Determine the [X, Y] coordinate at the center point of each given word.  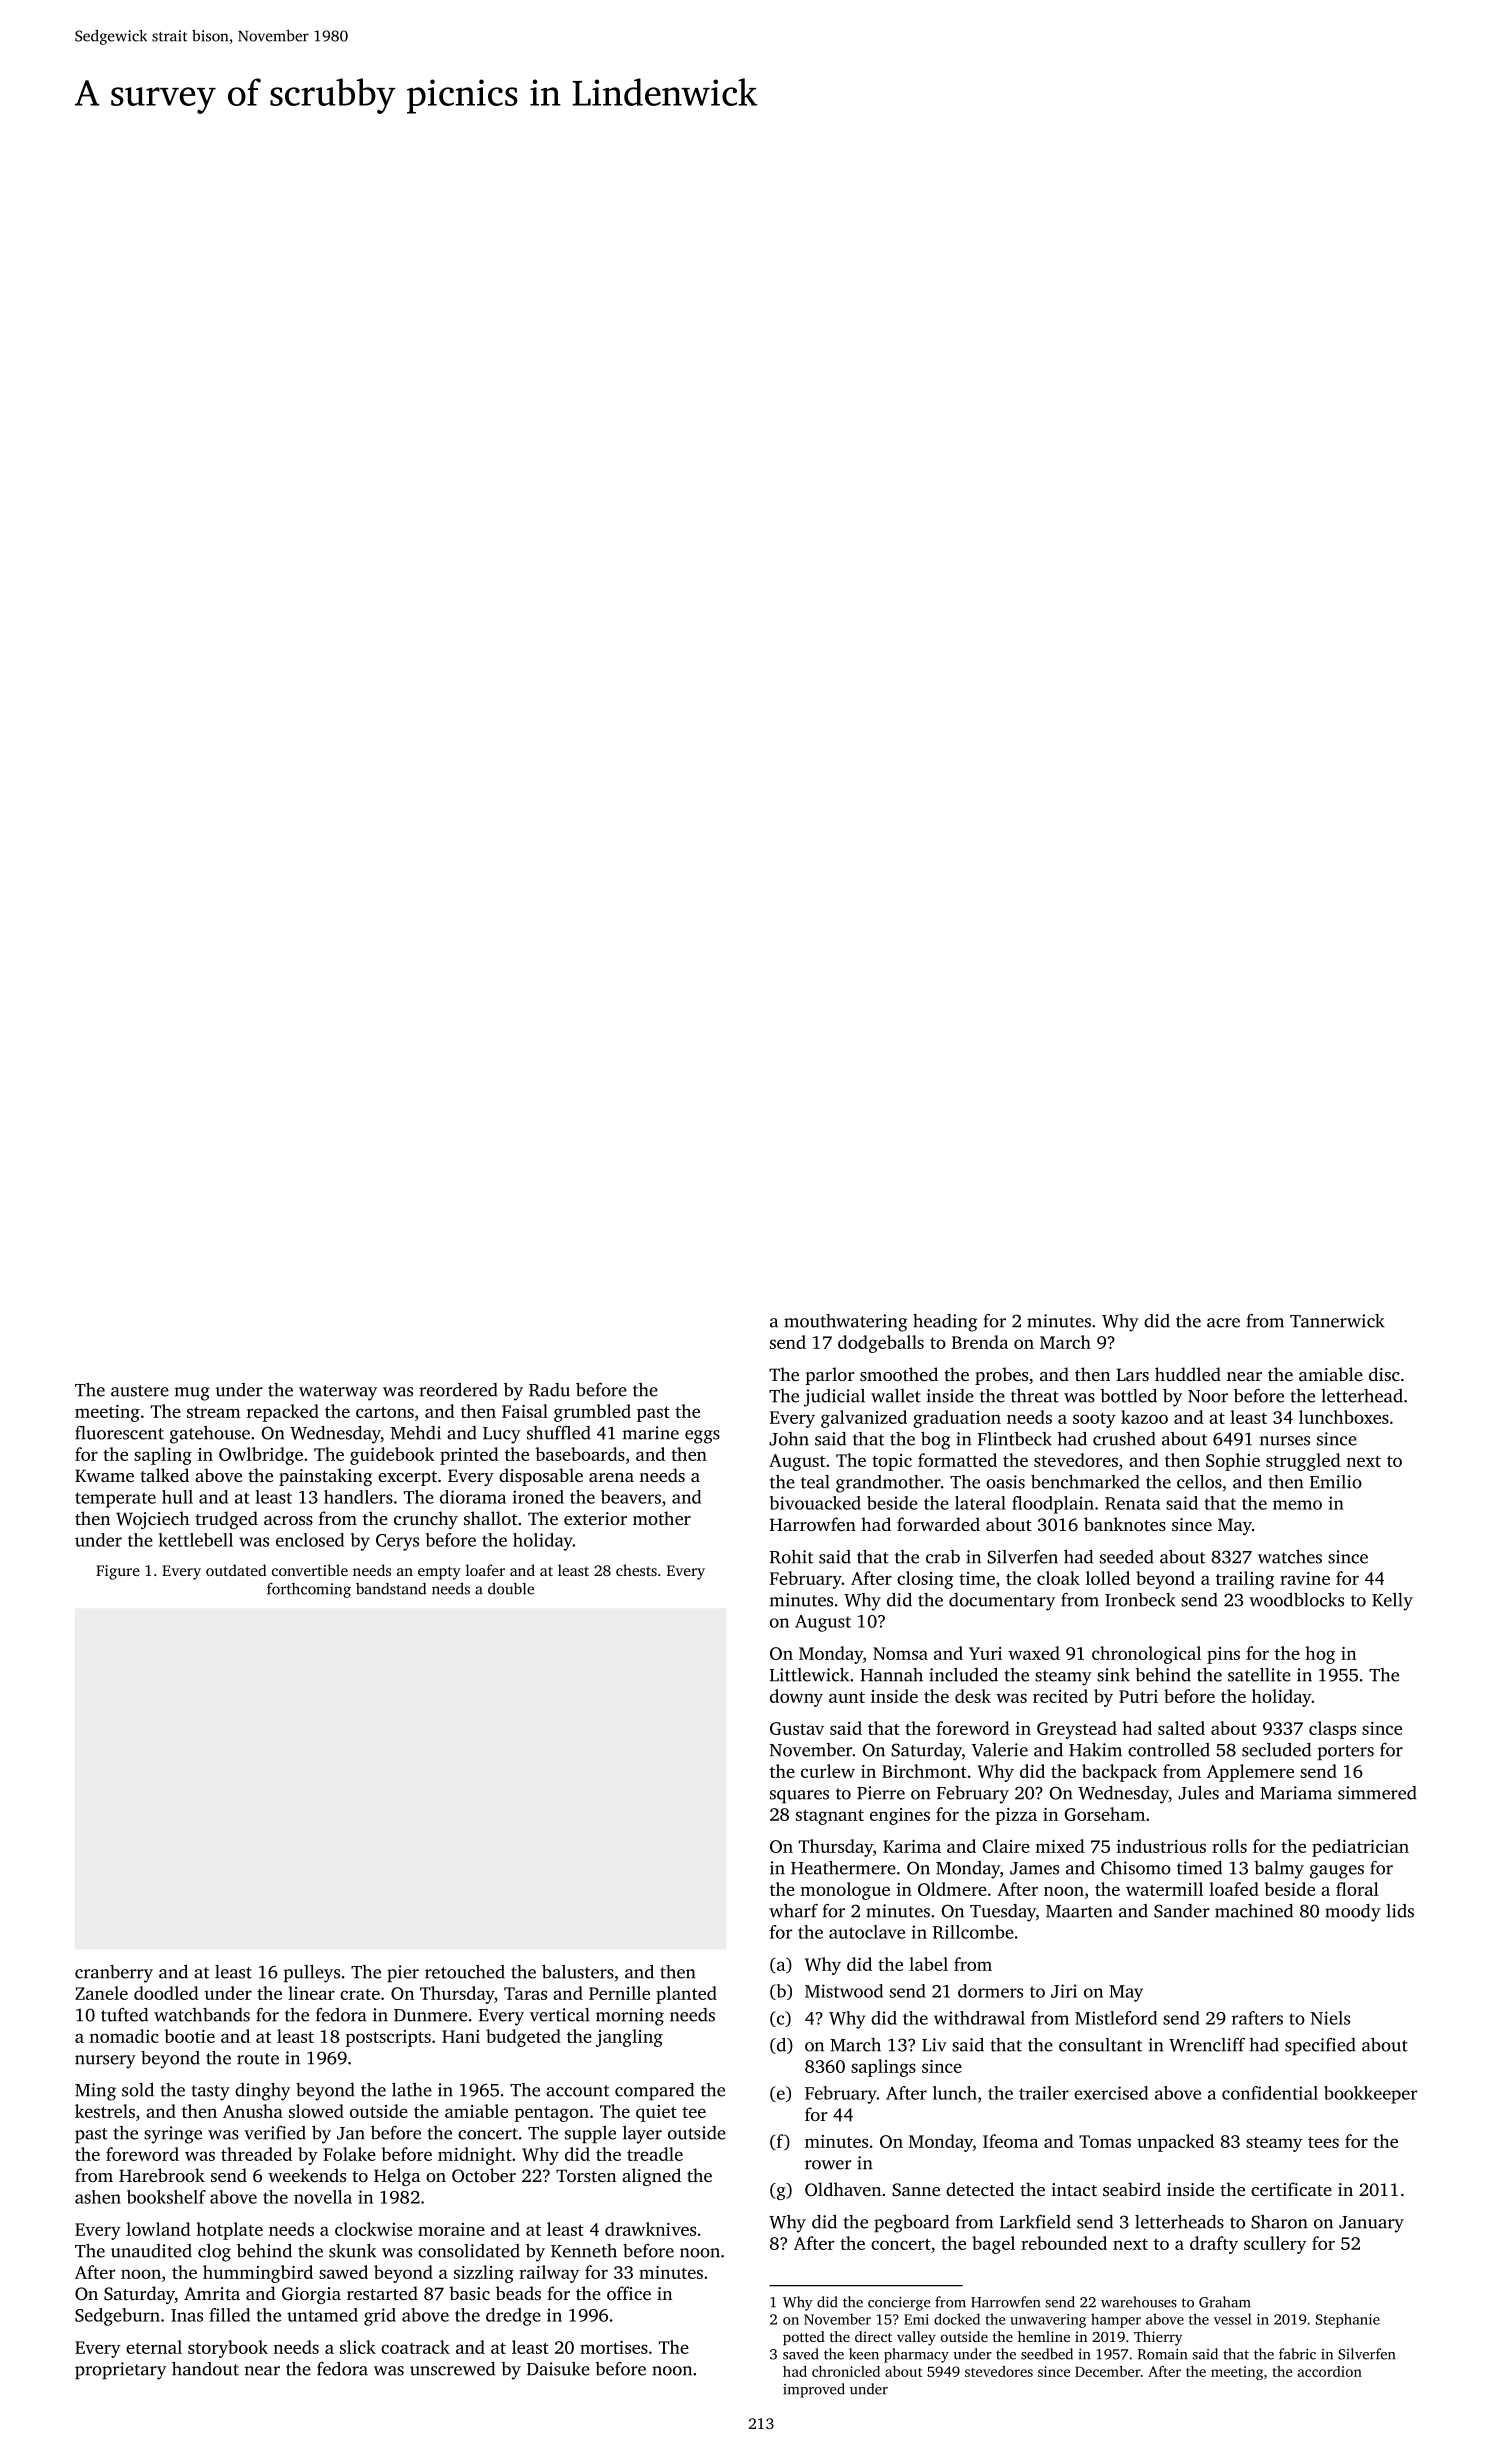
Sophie [1233, 1462]
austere [140, 1391]
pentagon [551, 2114]
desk [973, 1696]
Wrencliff [1207, 2045]
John [789, 1439]
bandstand [391, 1589]
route [258, 2059]
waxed [1034, 1653]
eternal [154, 2347]
